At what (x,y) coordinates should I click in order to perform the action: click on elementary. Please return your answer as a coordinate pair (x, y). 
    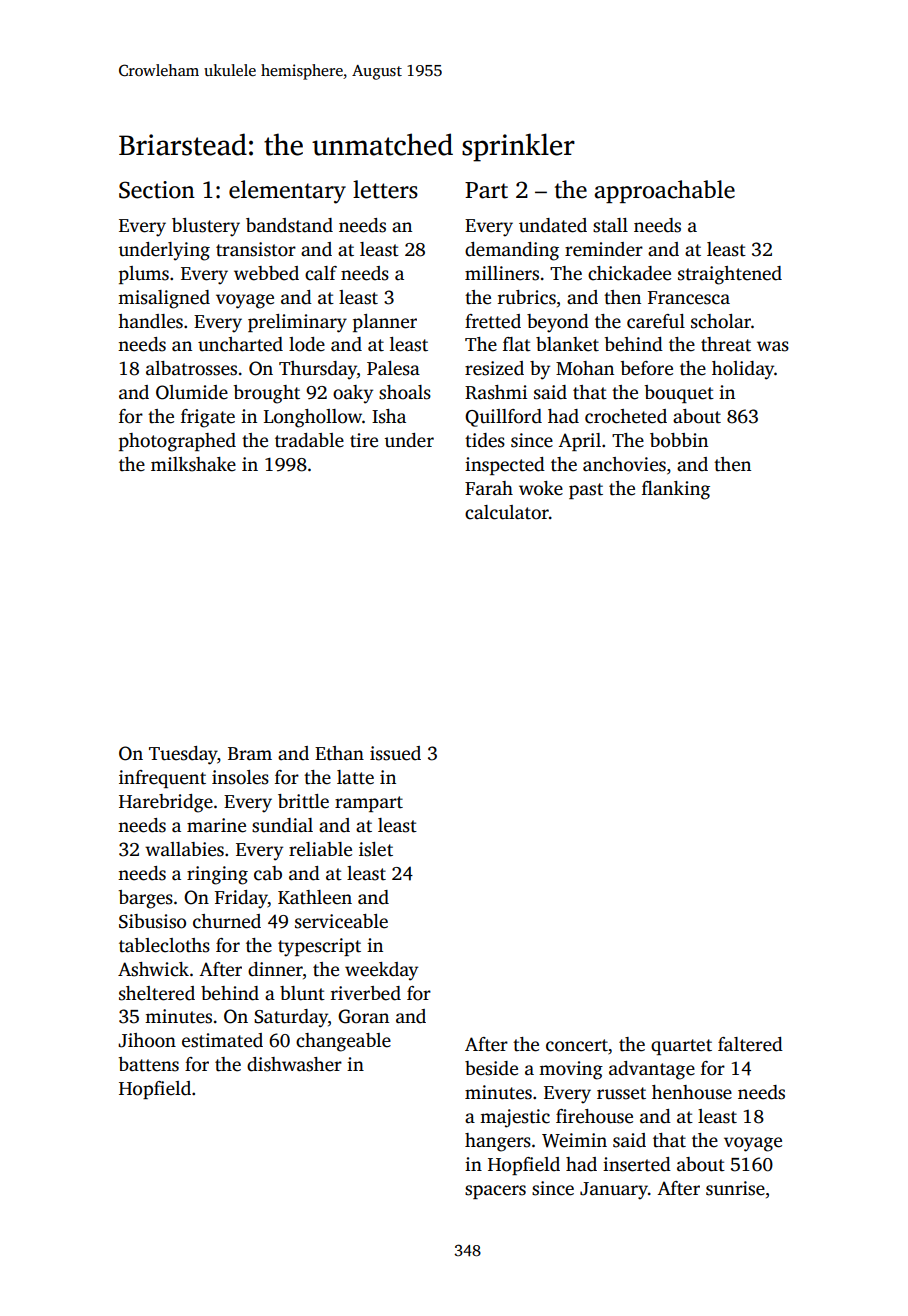
    Looking at the image, I should click on (287, 192).
